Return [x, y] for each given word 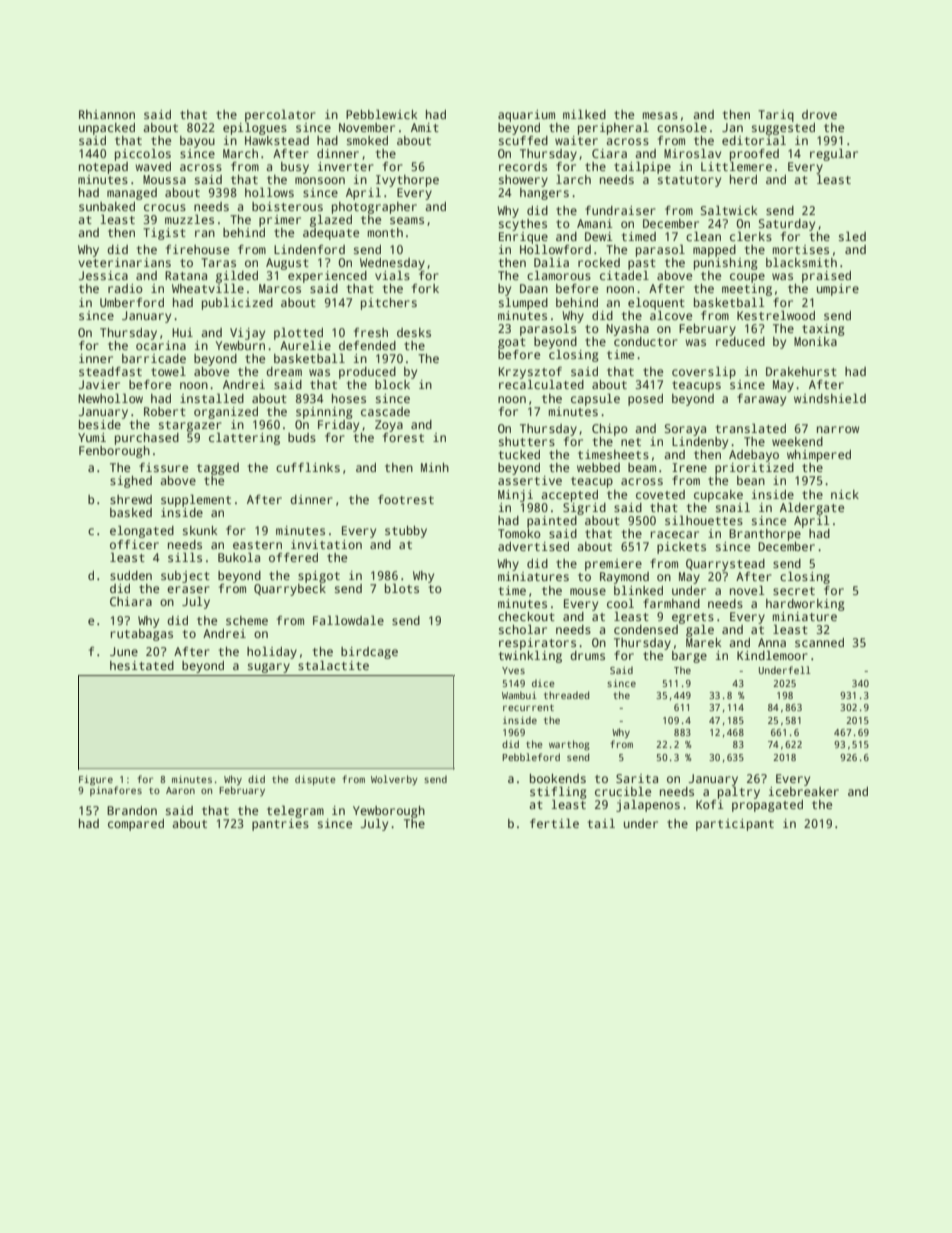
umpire [838, 290]
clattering [244, 438]
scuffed [523, 140]
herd [743, 179]
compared [136, 825]
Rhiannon [107, 114]
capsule [595, 399]
